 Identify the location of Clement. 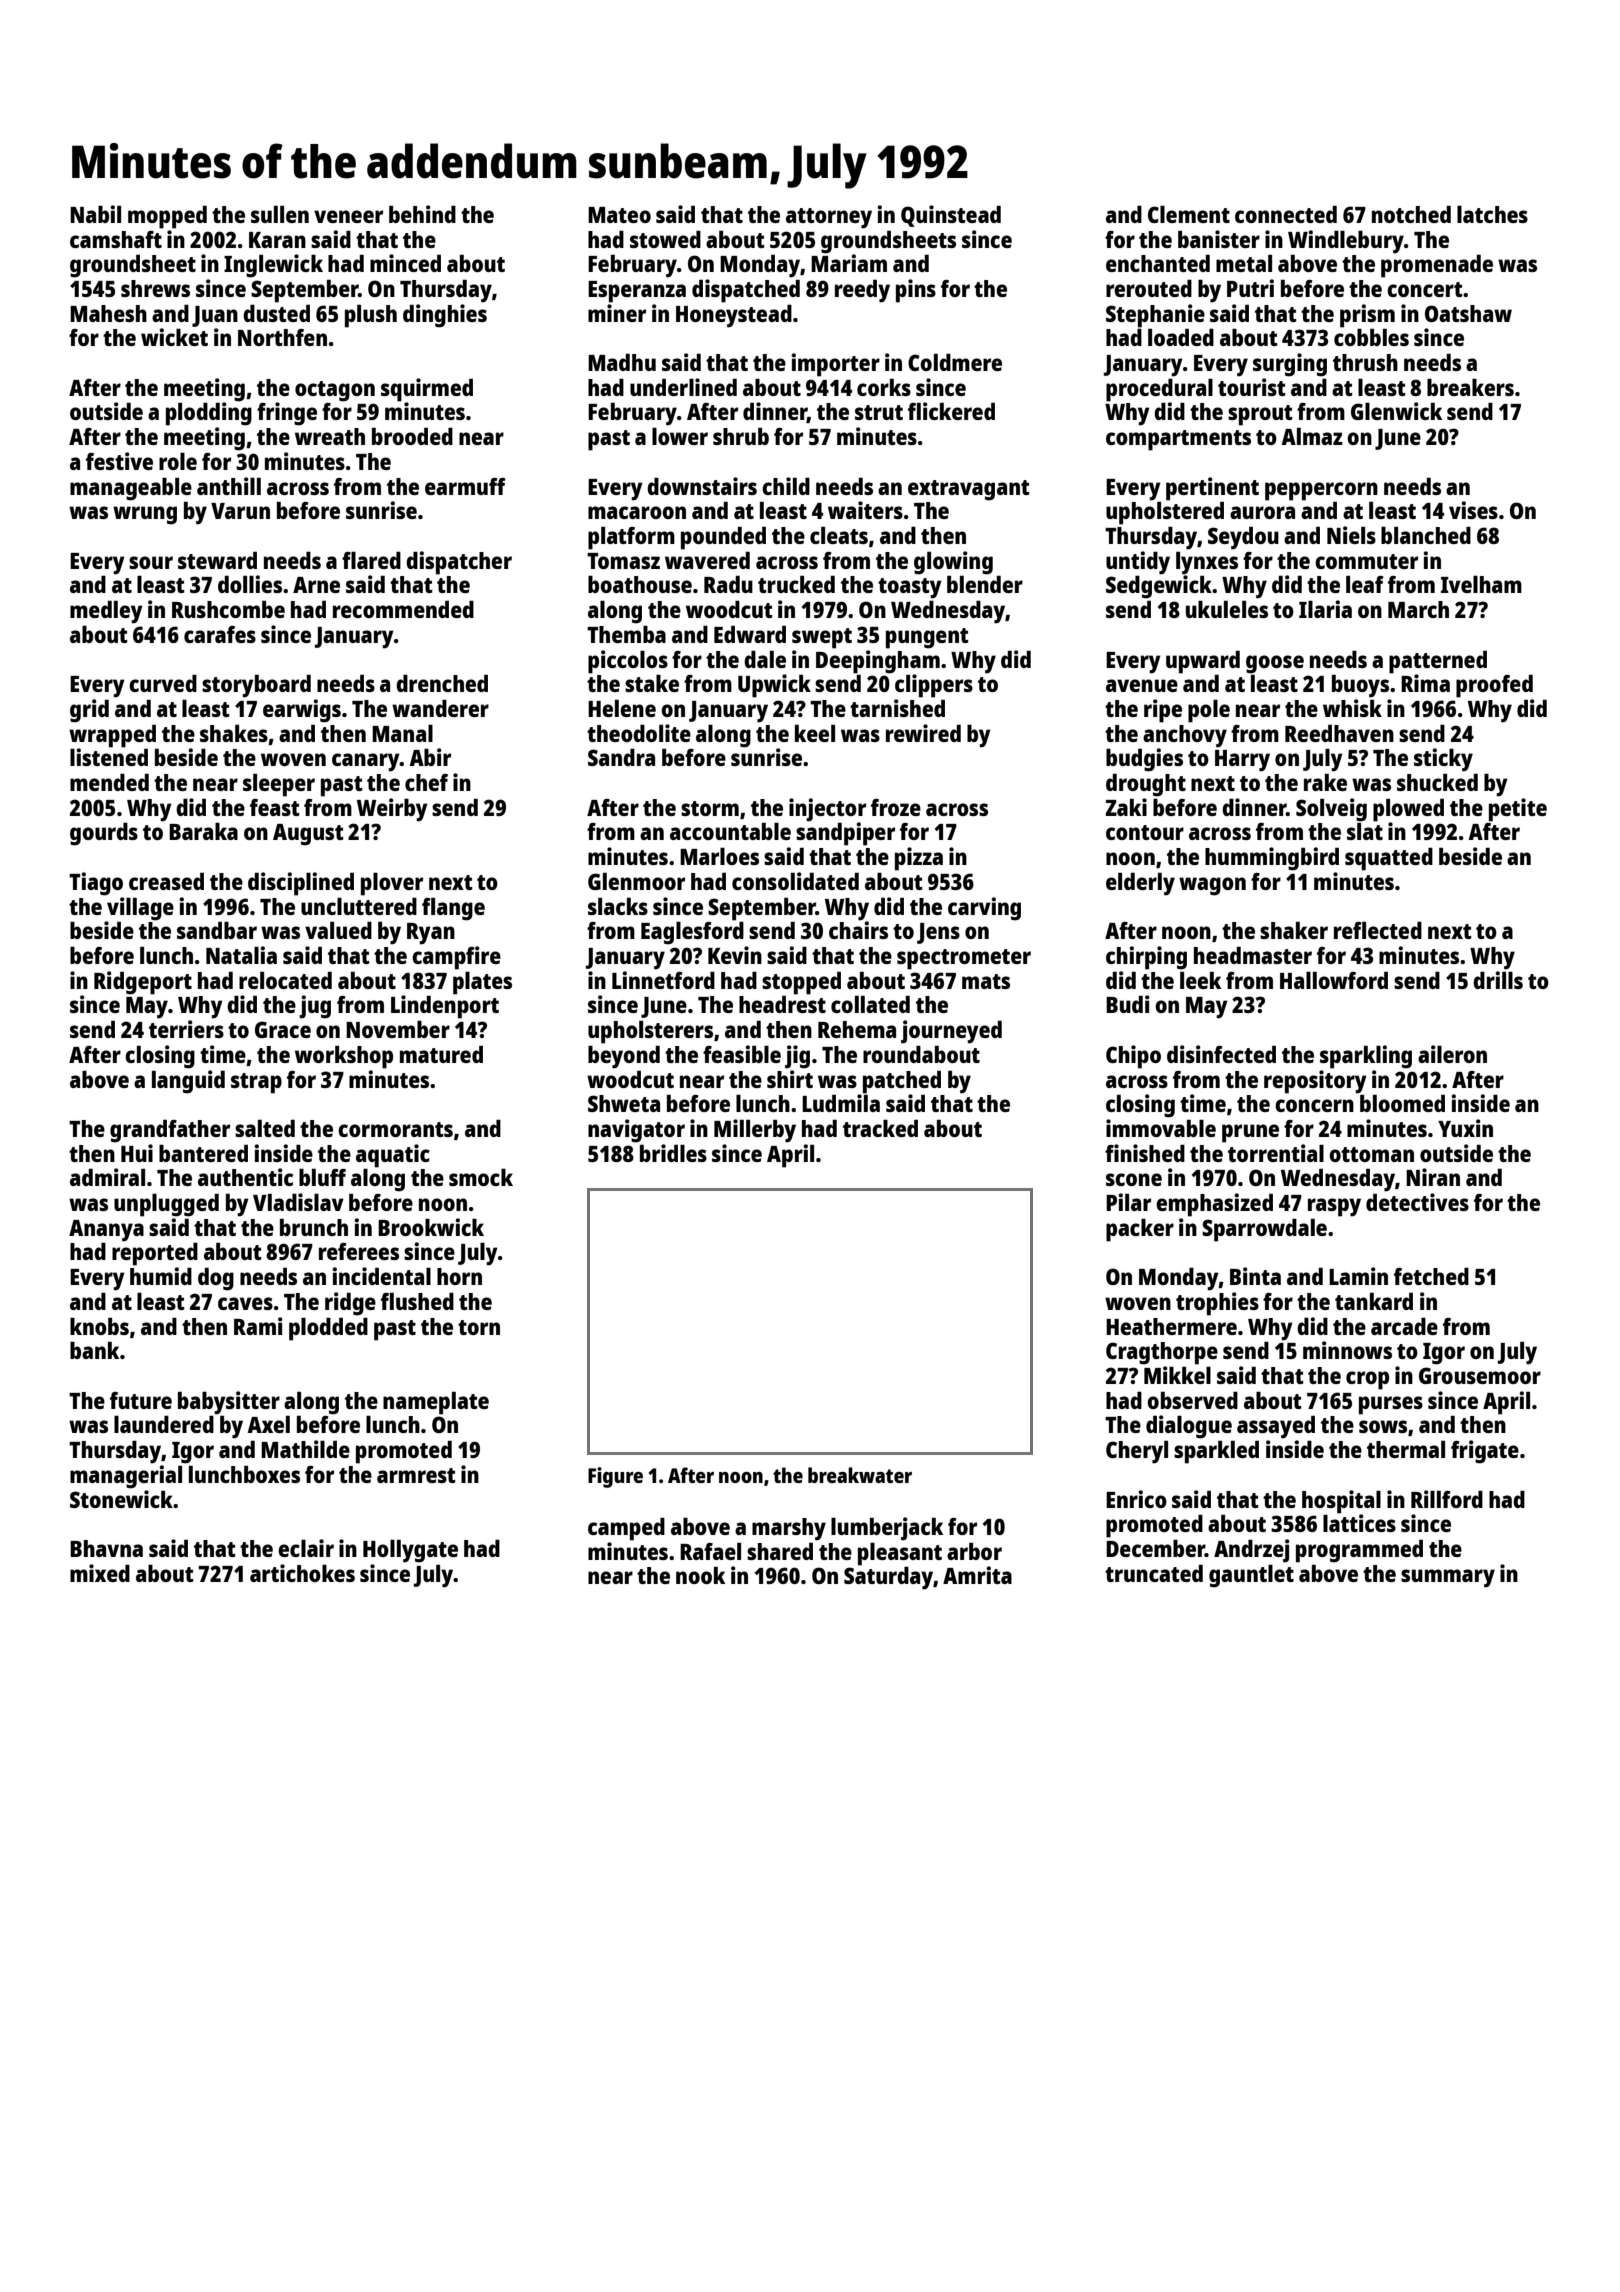
(1189, 214).
